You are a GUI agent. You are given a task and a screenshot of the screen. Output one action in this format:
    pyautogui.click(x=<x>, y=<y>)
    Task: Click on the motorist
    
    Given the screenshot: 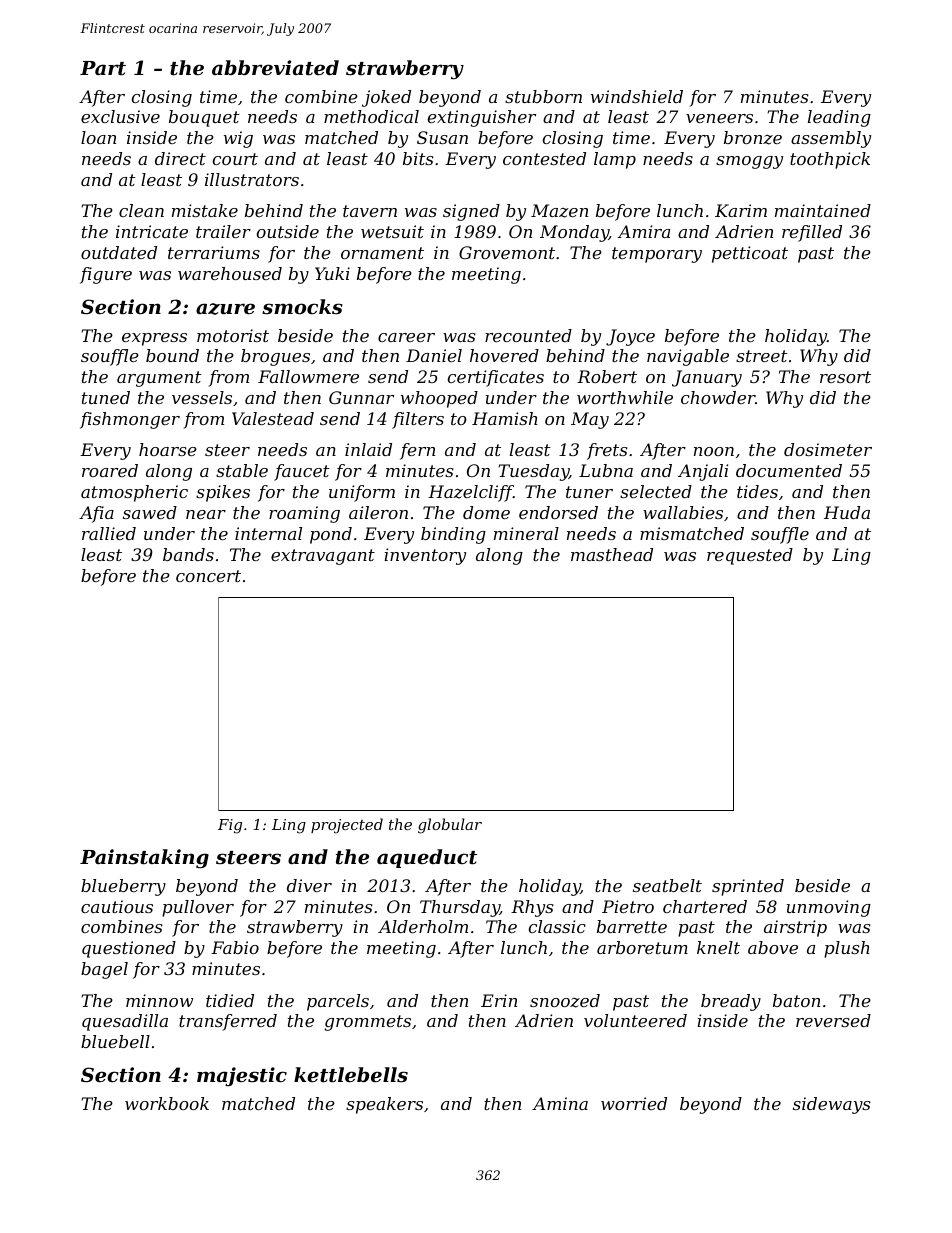 What is the action you would take?
    pyautogui.click(x=233, y=335)
